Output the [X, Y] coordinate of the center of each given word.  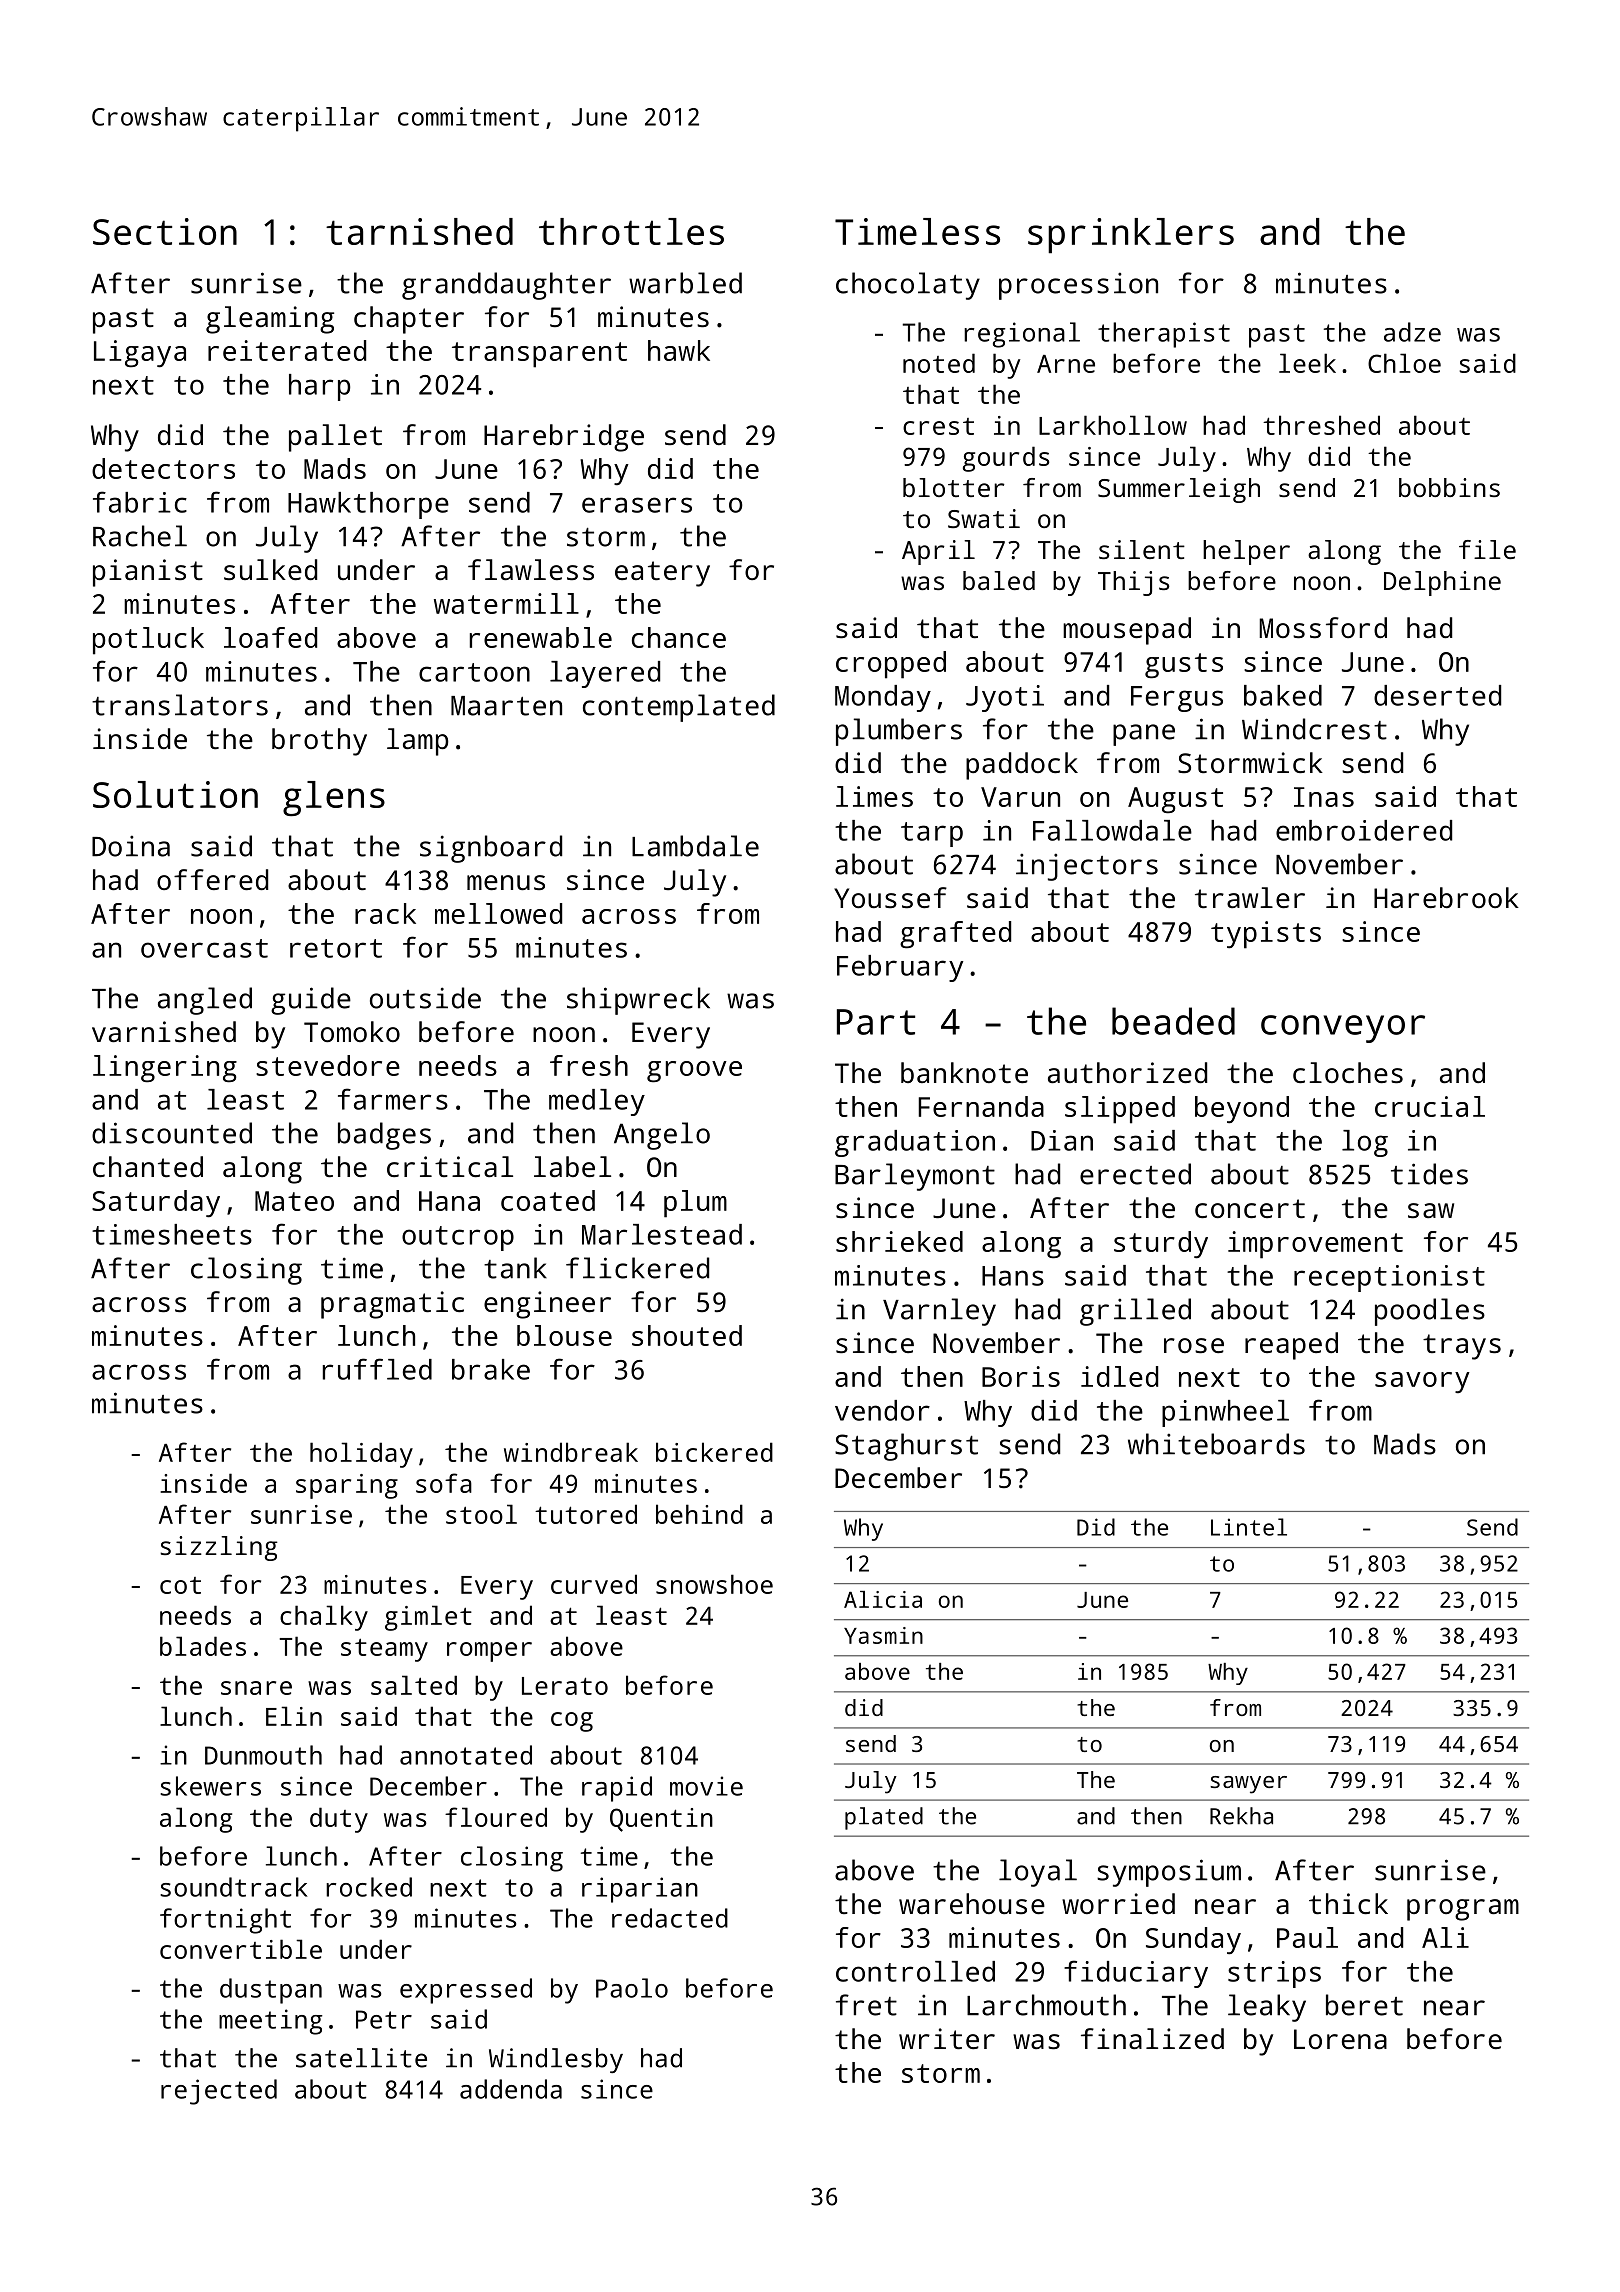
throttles [631, 231]
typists [1266, 935]
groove [694, 1072]
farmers [393, 1099]
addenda [511, 2089]
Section [165, 231]
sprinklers [1131, 236]
